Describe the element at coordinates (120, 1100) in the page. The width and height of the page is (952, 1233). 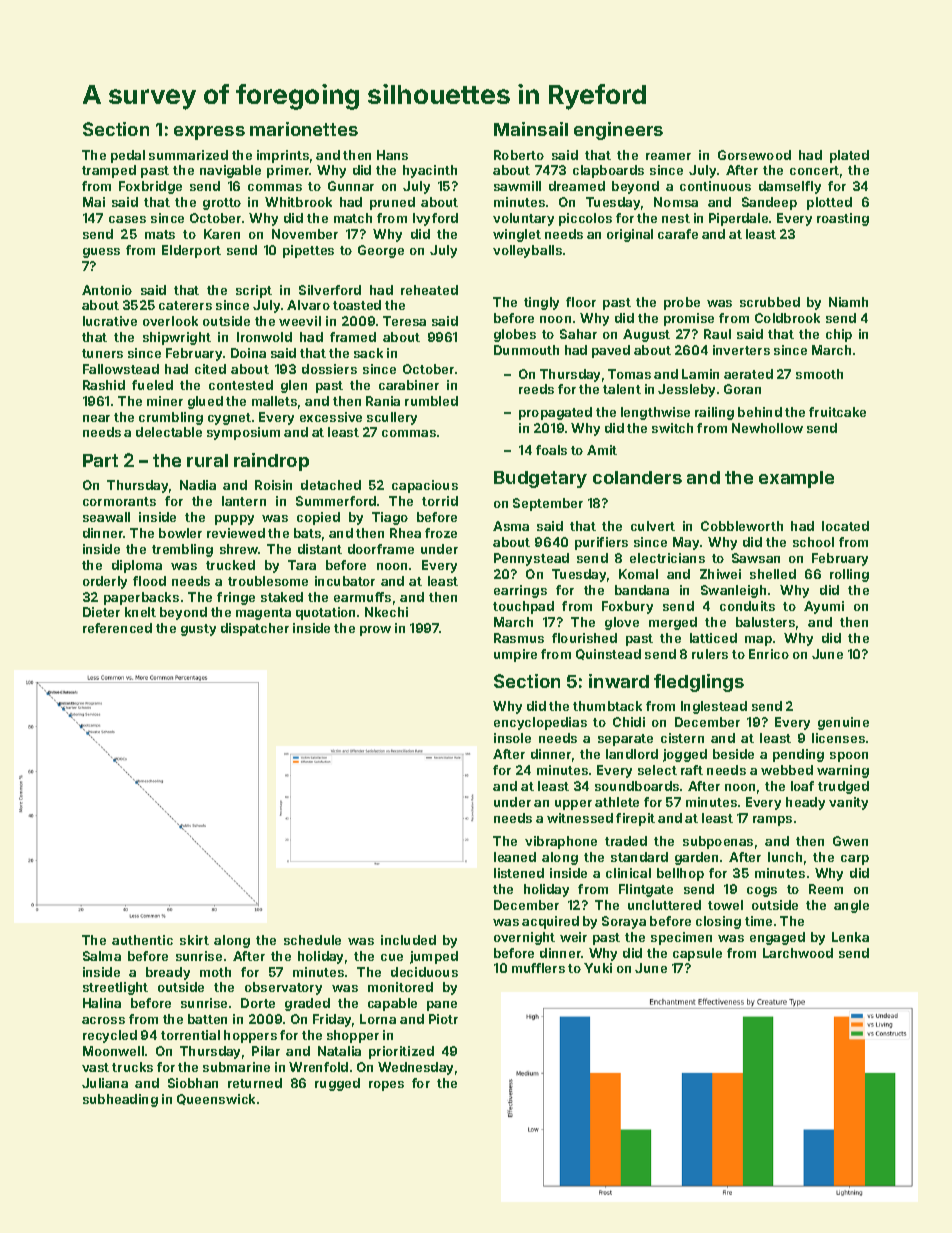
I see `subheading` at that location.
